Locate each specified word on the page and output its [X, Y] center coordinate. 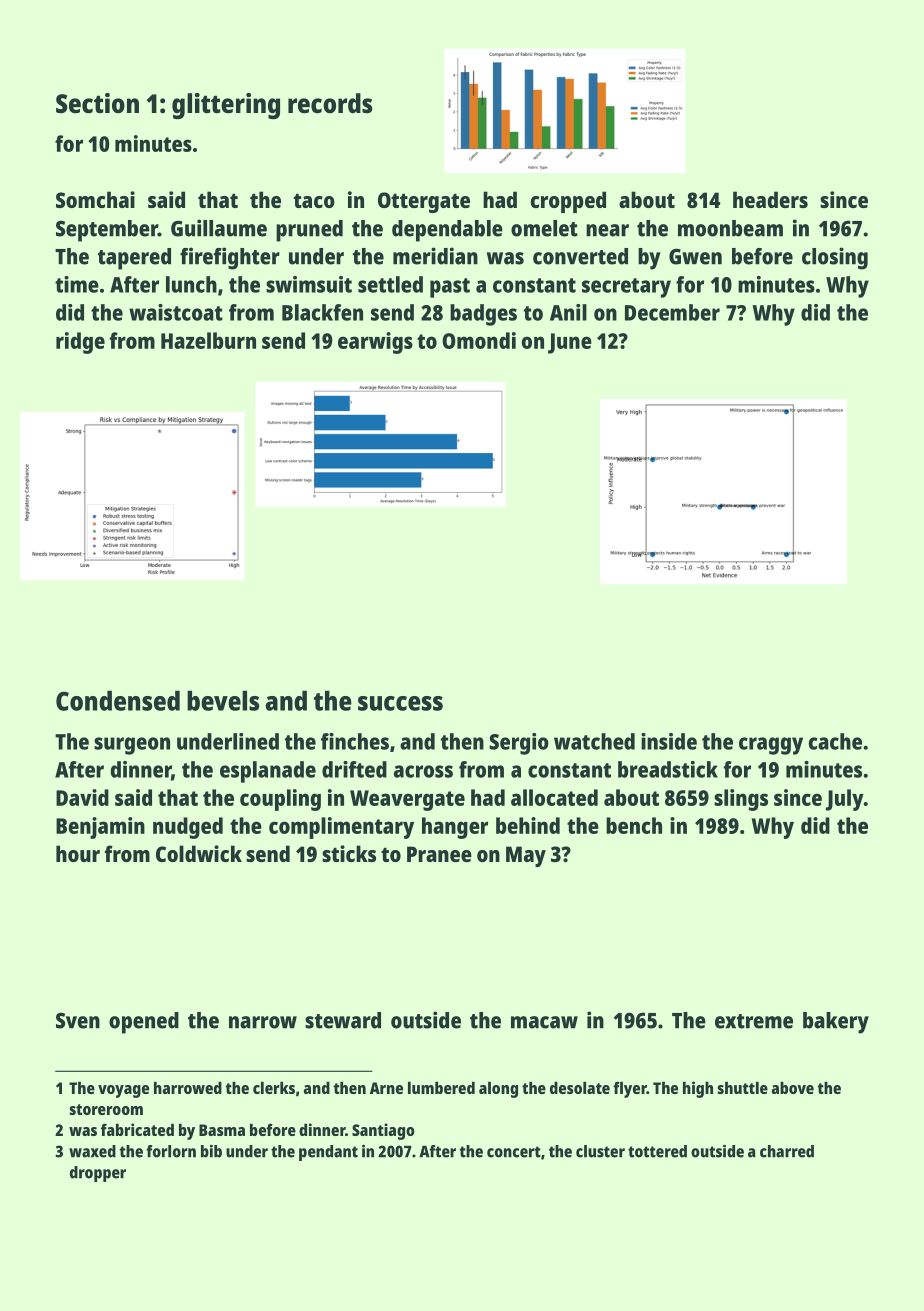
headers [770, 199]
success [400, 703]
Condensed [118, 700]
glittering [226, 106]
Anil [568, 312]
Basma [222, 1130]
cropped [568, 202]
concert [514, 1152]
